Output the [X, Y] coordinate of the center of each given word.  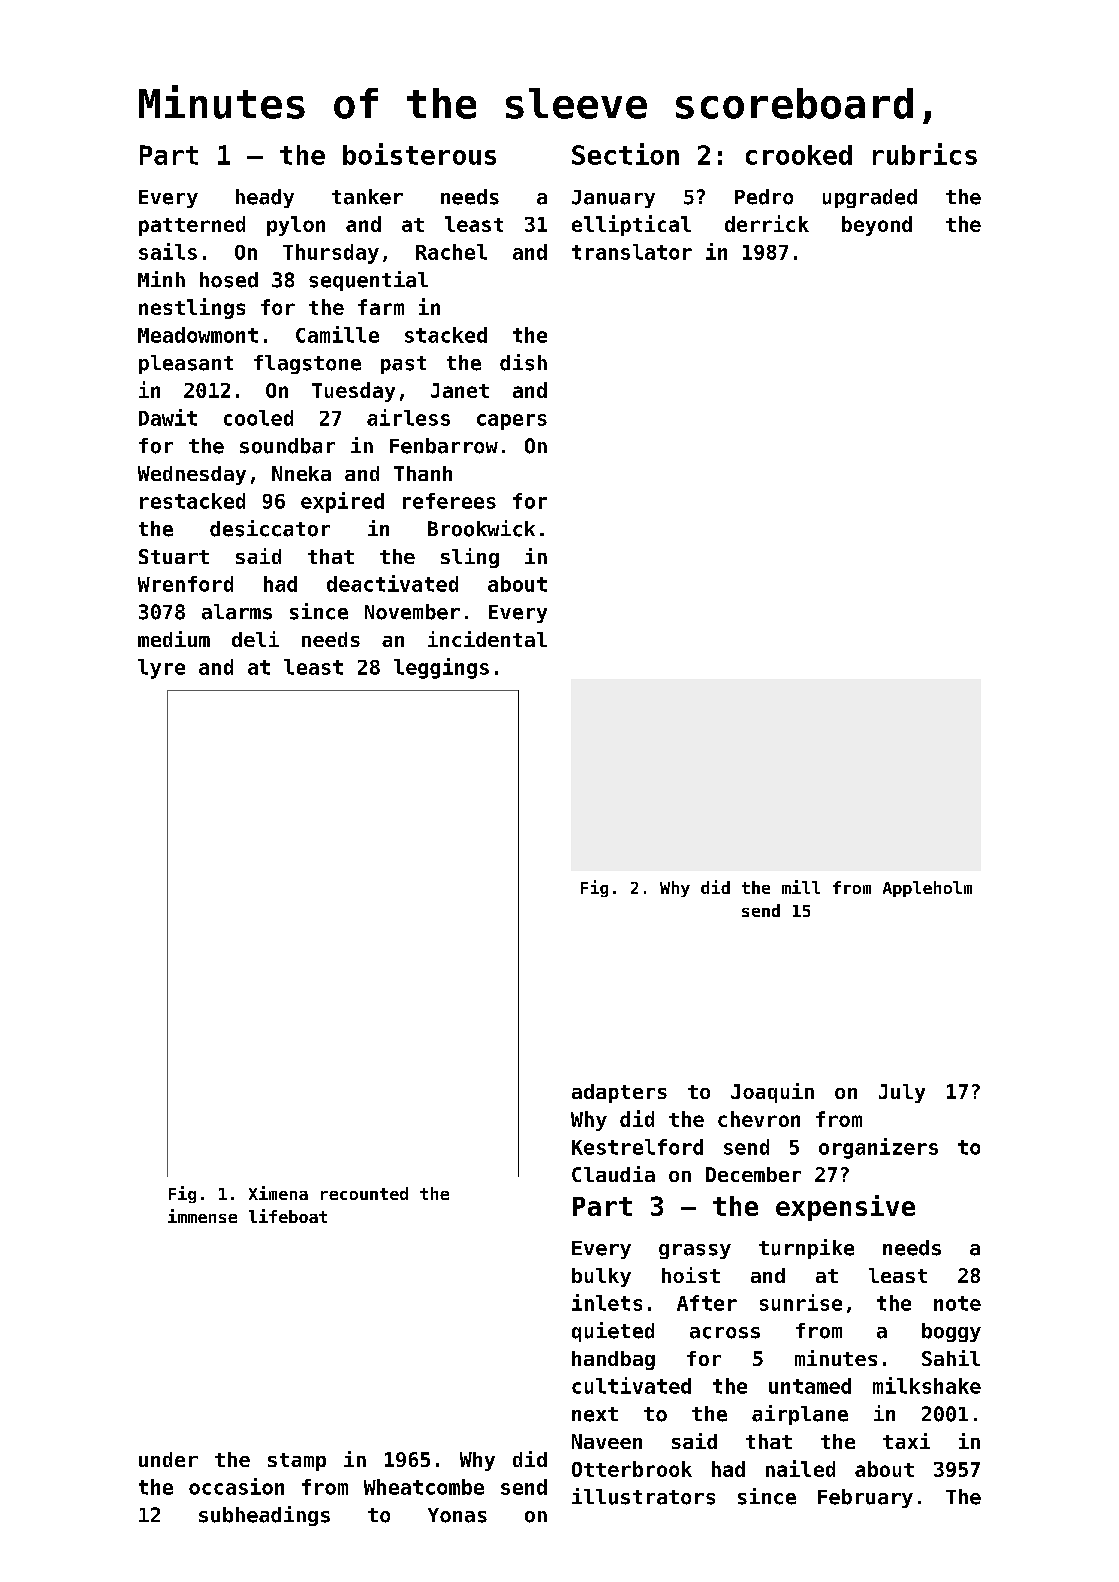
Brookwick [481, 528]
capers [512, 422]
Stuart [174, 556]
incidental [487, 639]
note [957, 1303]
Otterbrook [632, 1469]
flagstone [307, 364]
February [865, 1498]
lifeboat [288, 1216]
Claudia [613, 1174]
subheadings [264, 1516]
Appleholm [927, 889]
